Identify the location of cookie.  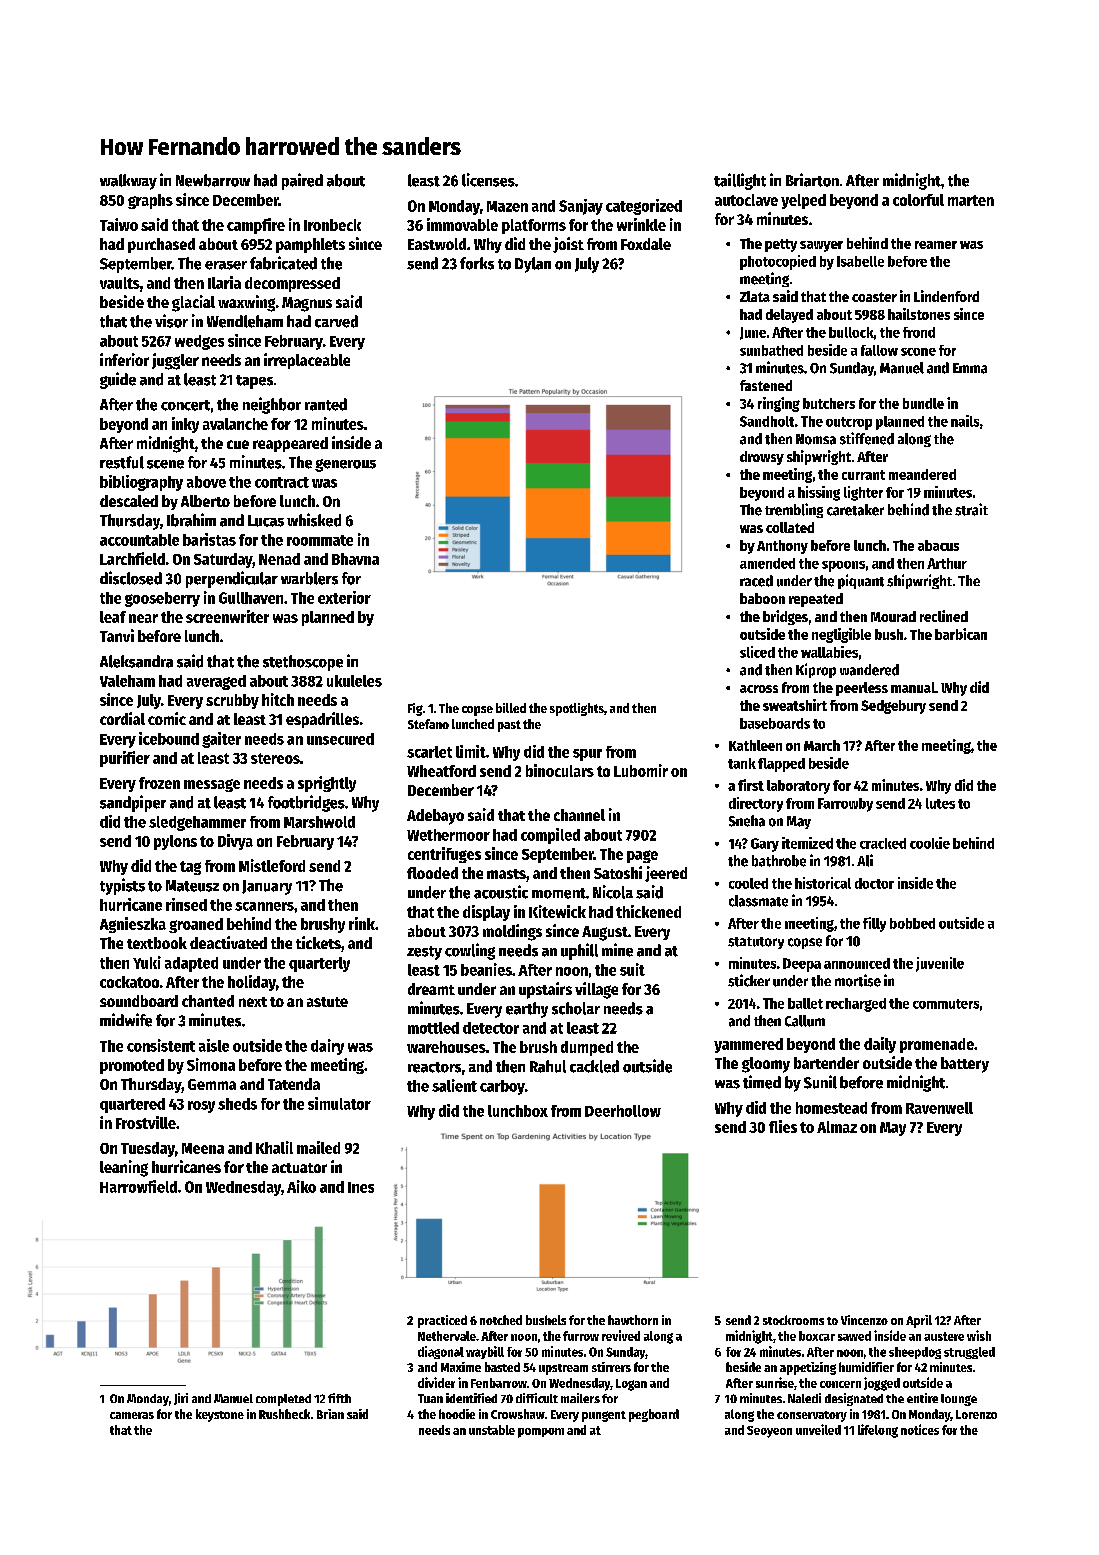
(930, 843).
